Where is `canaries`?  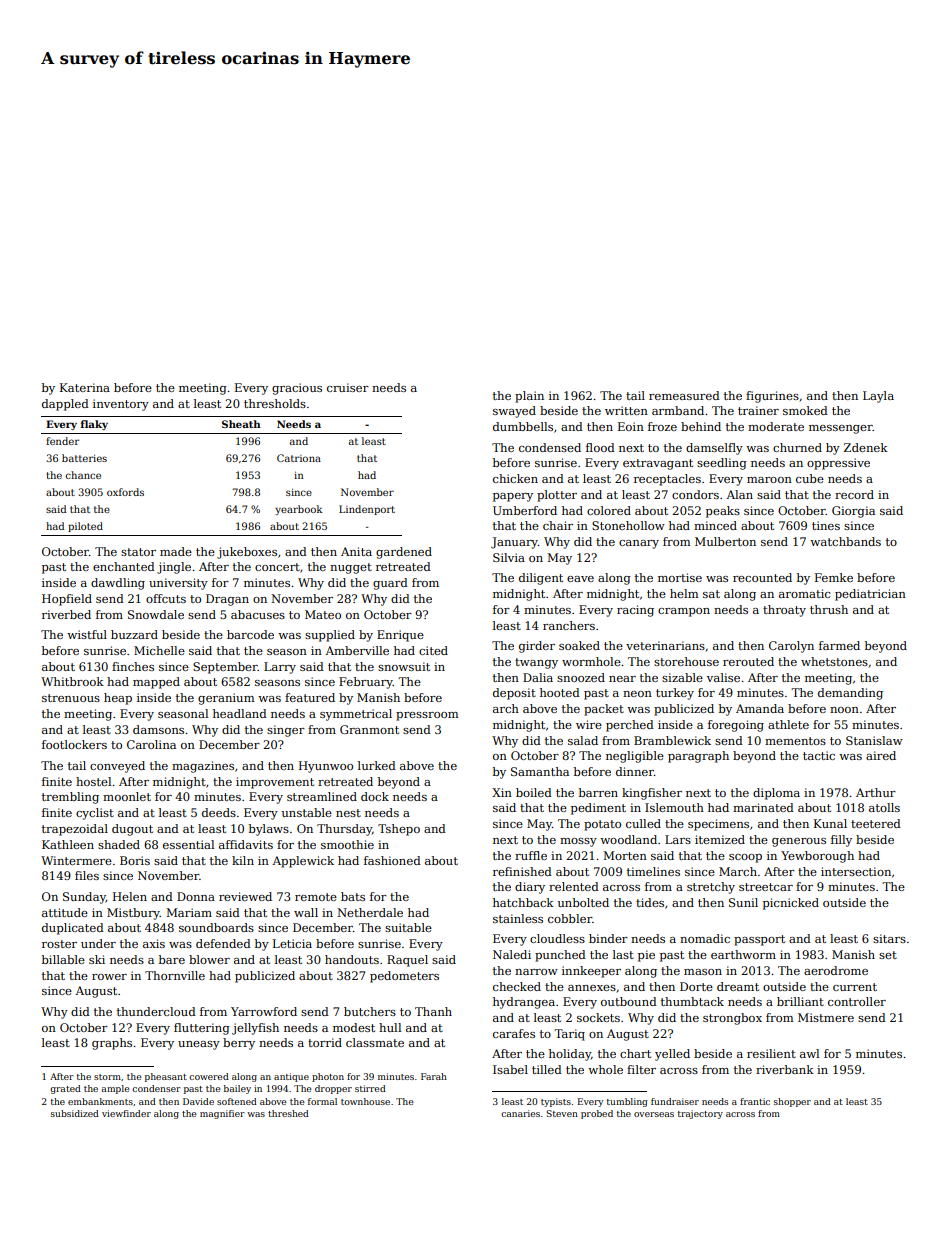 canaries is located at coordinates (520, 1113).
